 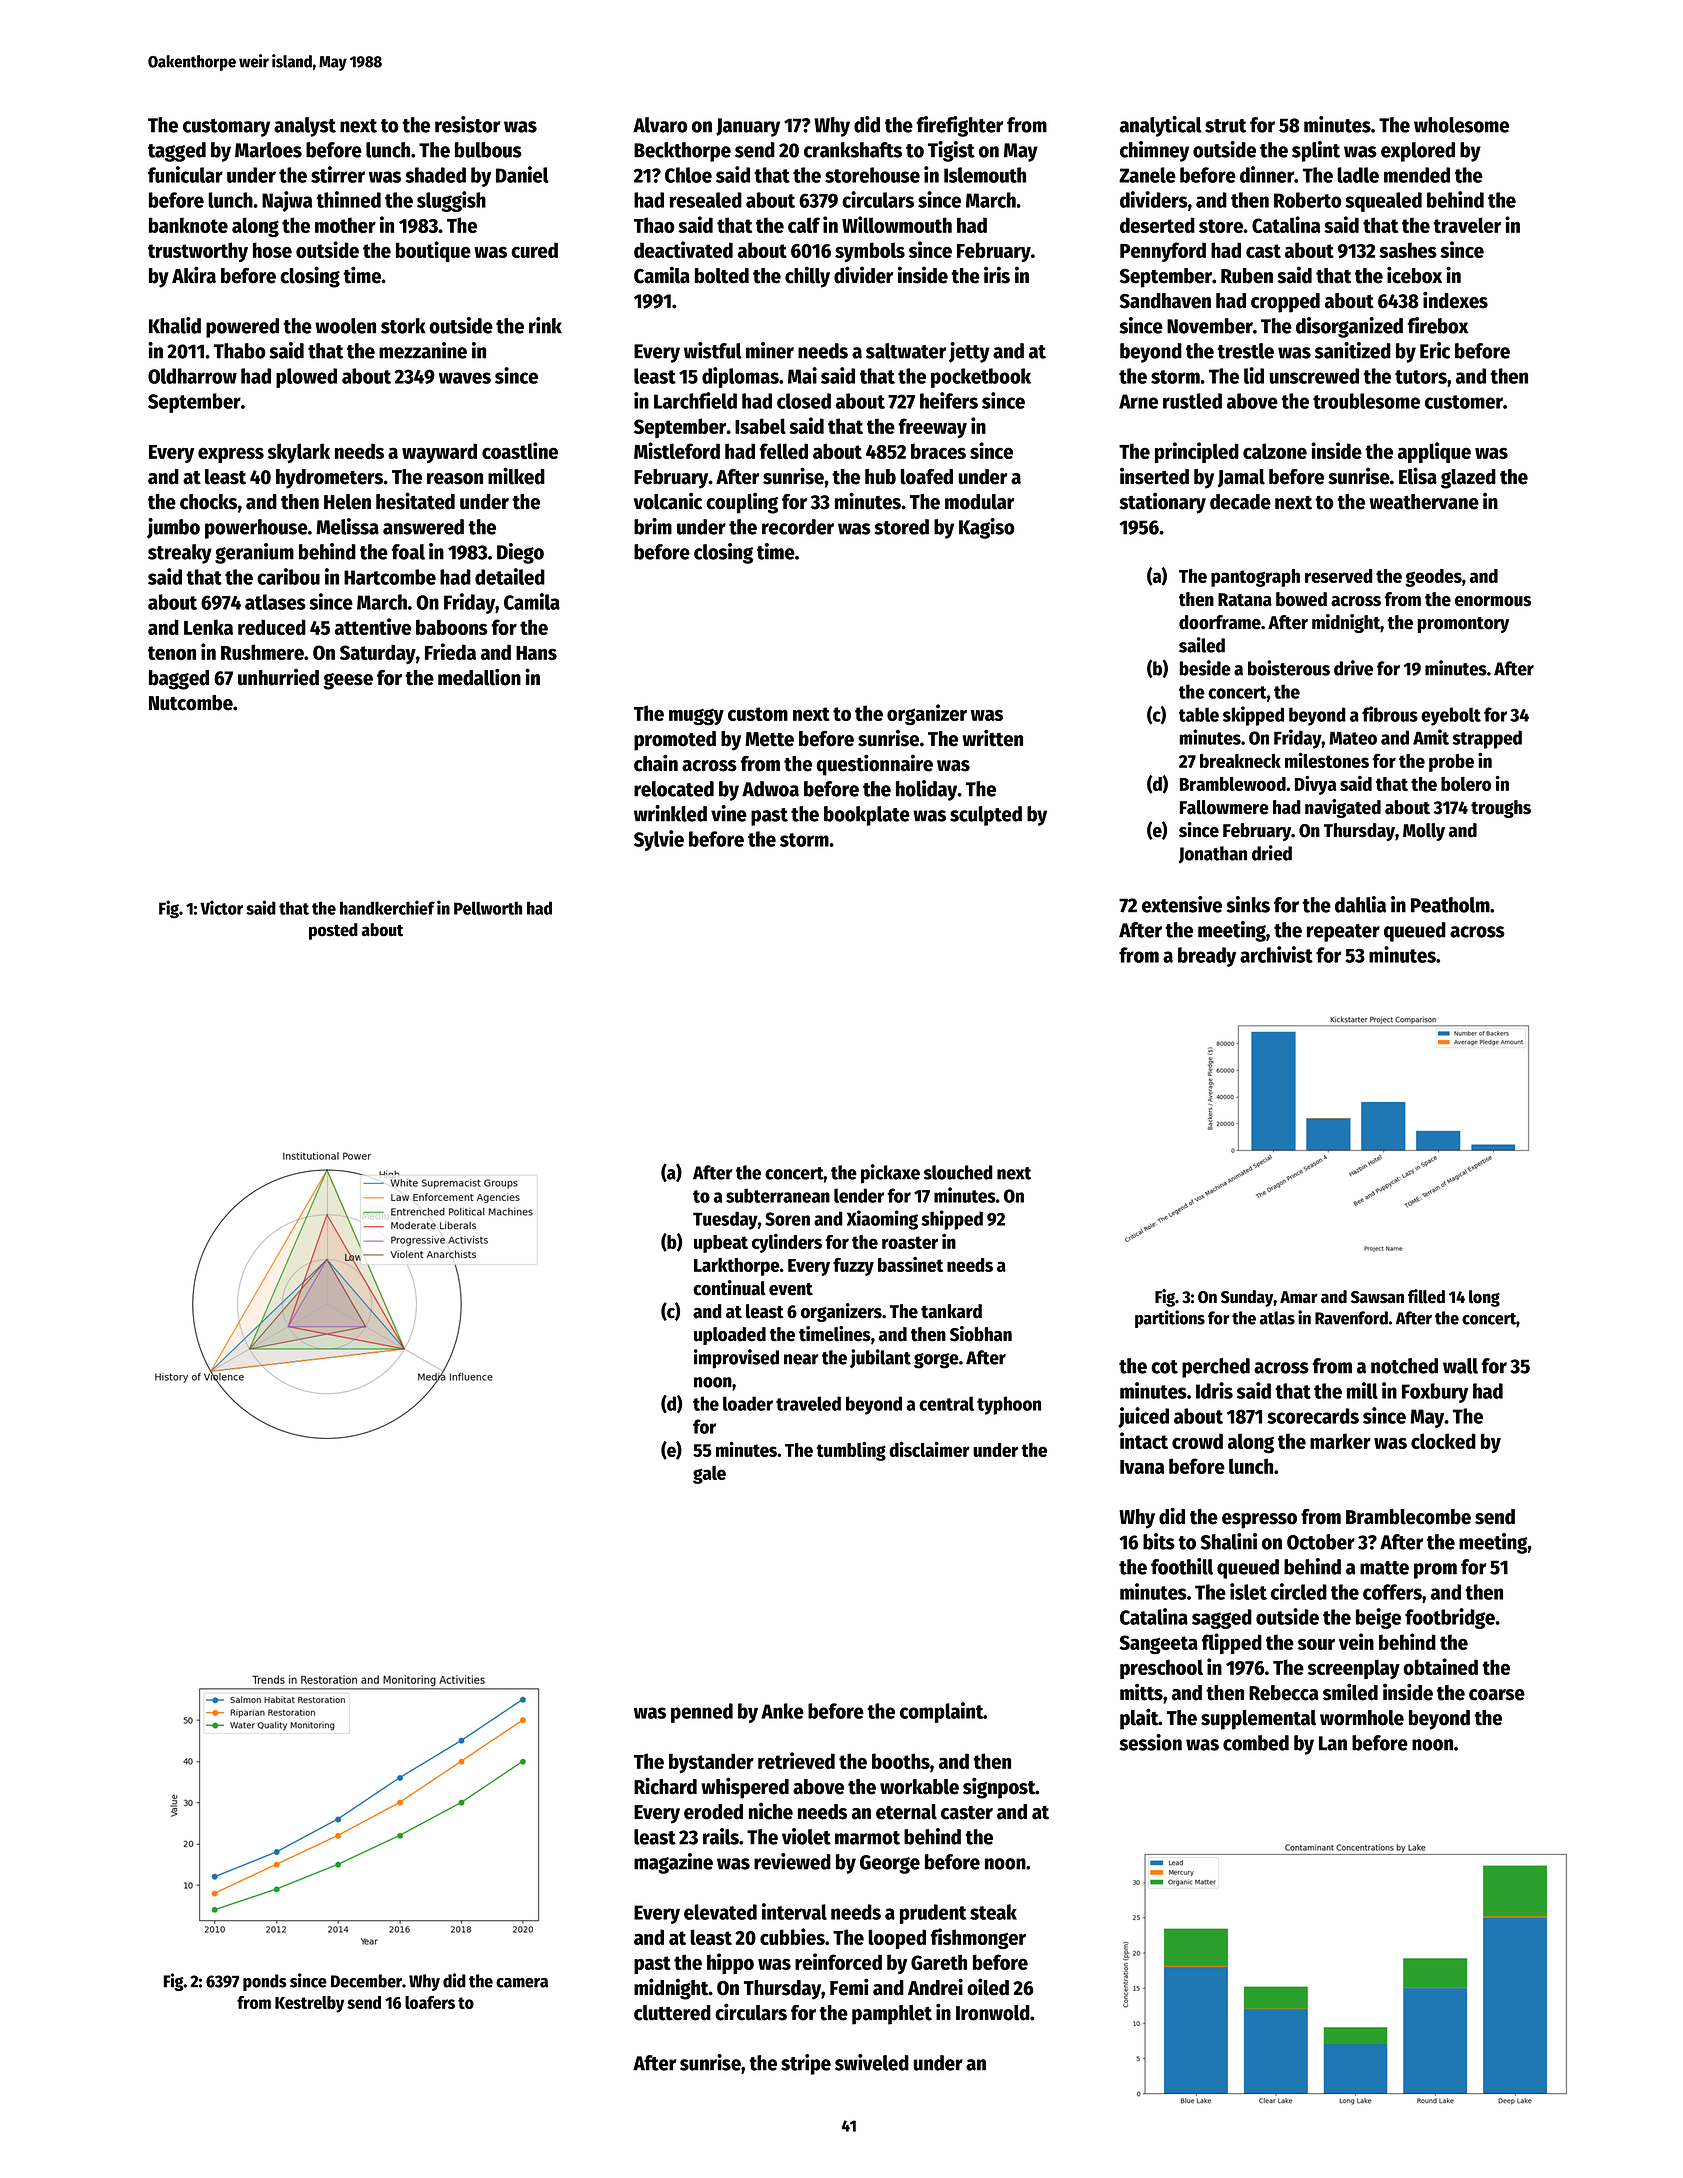 What do you see at coordinates (221, 907) in the page?
I see `Victor` at bounding box center [221, 907].
